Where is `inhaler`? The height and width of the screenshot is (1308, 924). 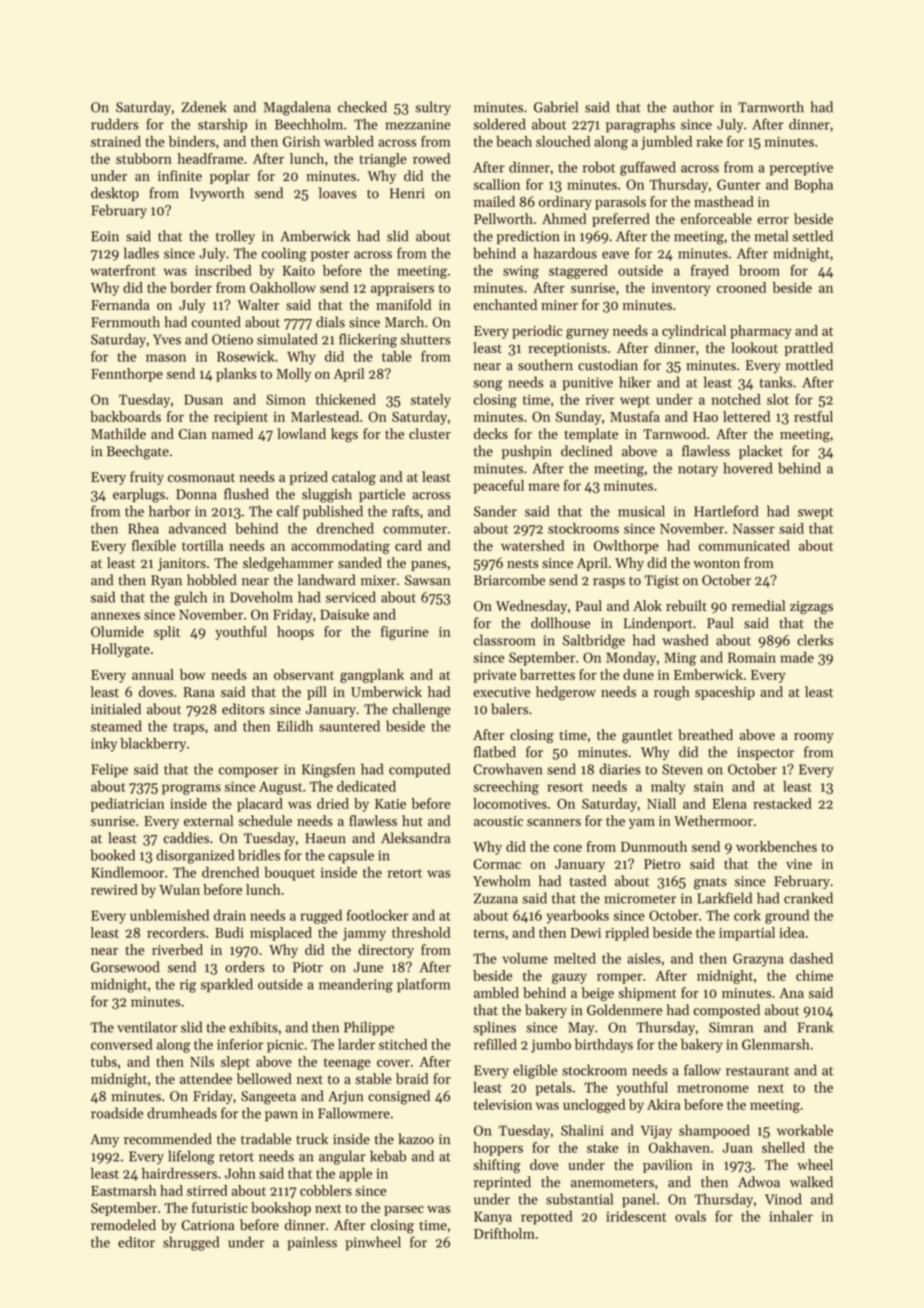
inhaler is located at coordinates (791, 1216).
